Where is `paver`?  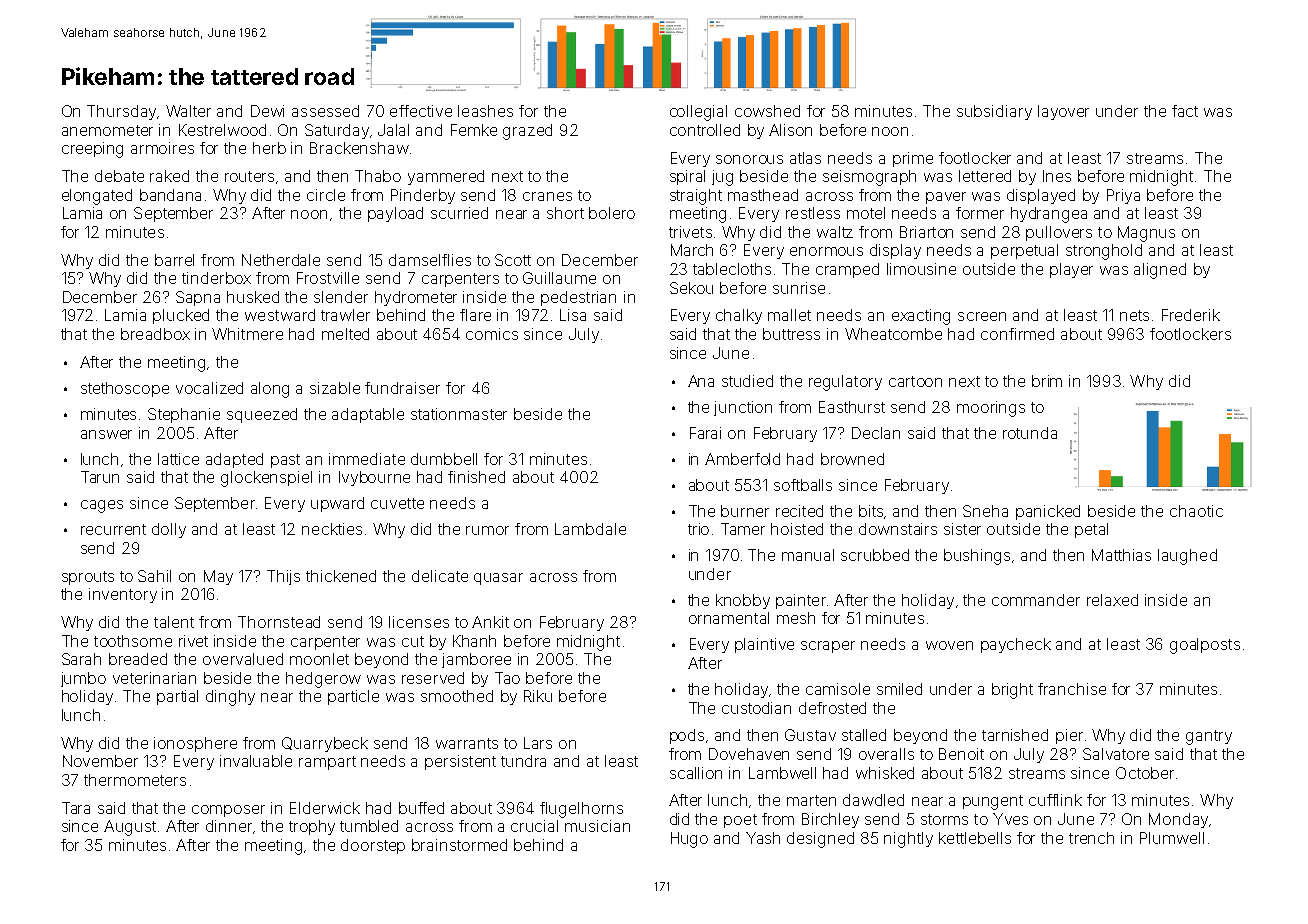
paver is located at coordinates (946, 198).
